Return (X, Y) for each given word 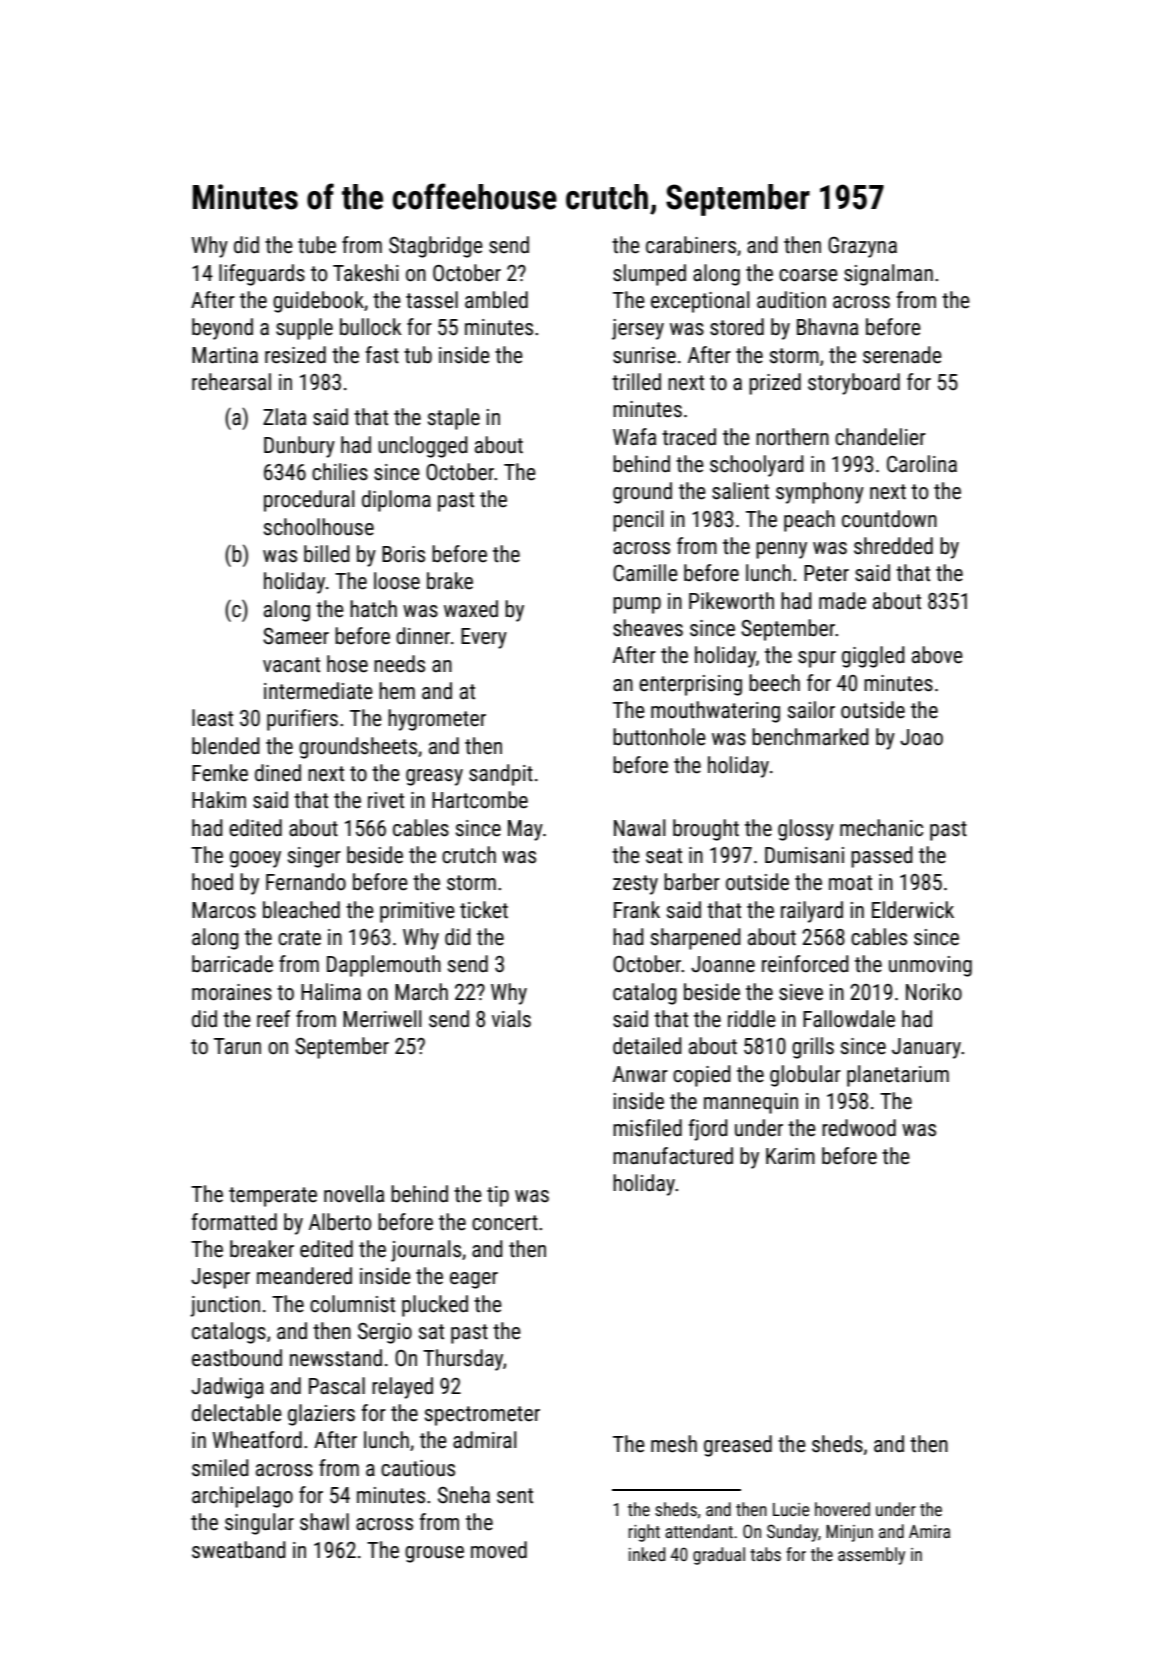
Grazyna (862, 247)
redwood (859, 1128)
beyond (222, 329)
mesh (674, 1444)
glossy (806, 830)
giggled (873, 657)
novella (354, 1194)
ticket (484, 910)
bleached (301, 910)
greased (738, 1446)
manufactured (673, 1156)
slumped (649, 275)
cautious (418, 1468)
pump (637, 605)
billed (327, 554)
